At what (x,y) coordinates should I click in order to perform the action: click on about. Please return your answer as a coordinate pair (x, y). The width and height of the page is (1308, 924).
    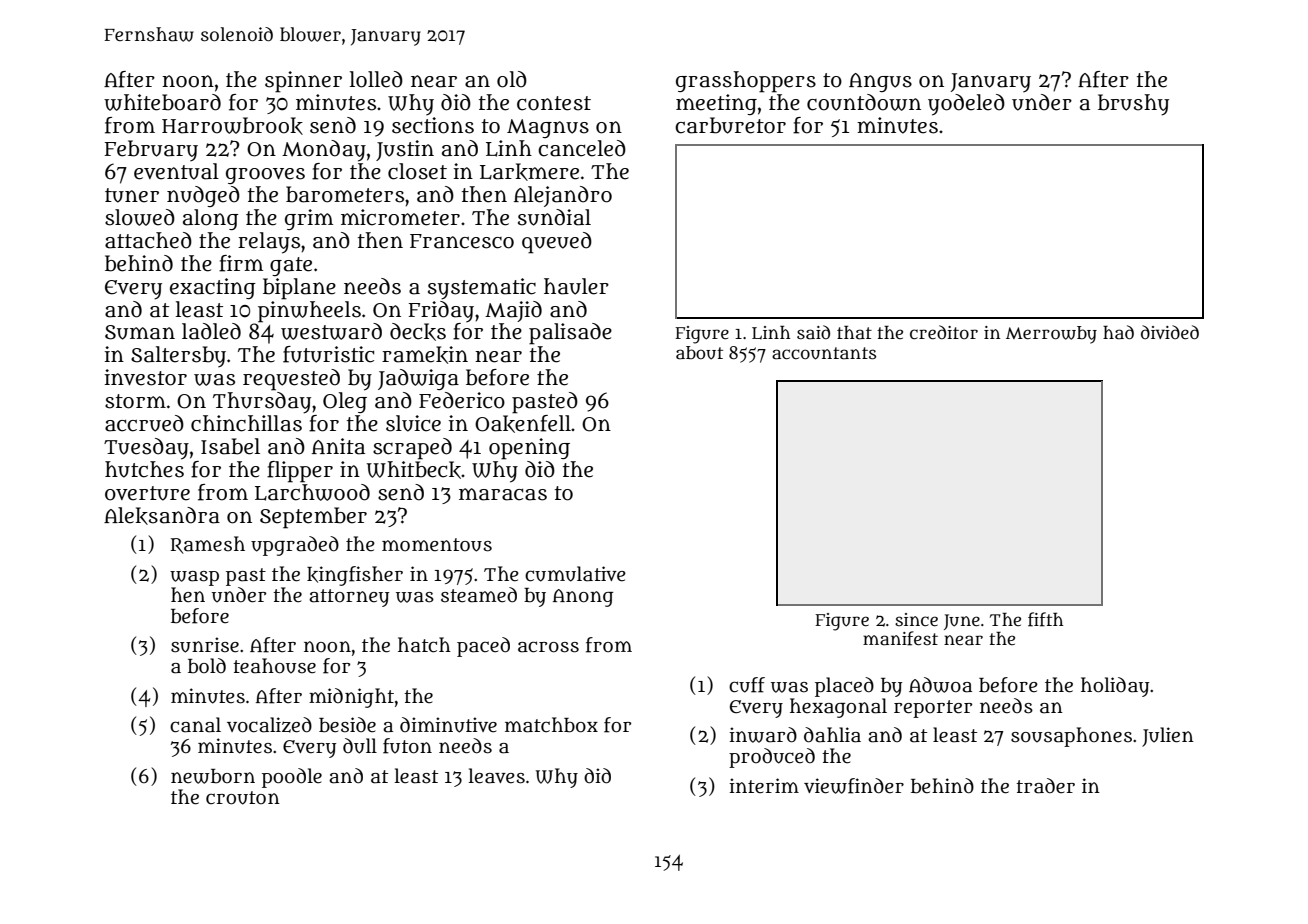
    Looking at the image, I should click on (699, 353).
